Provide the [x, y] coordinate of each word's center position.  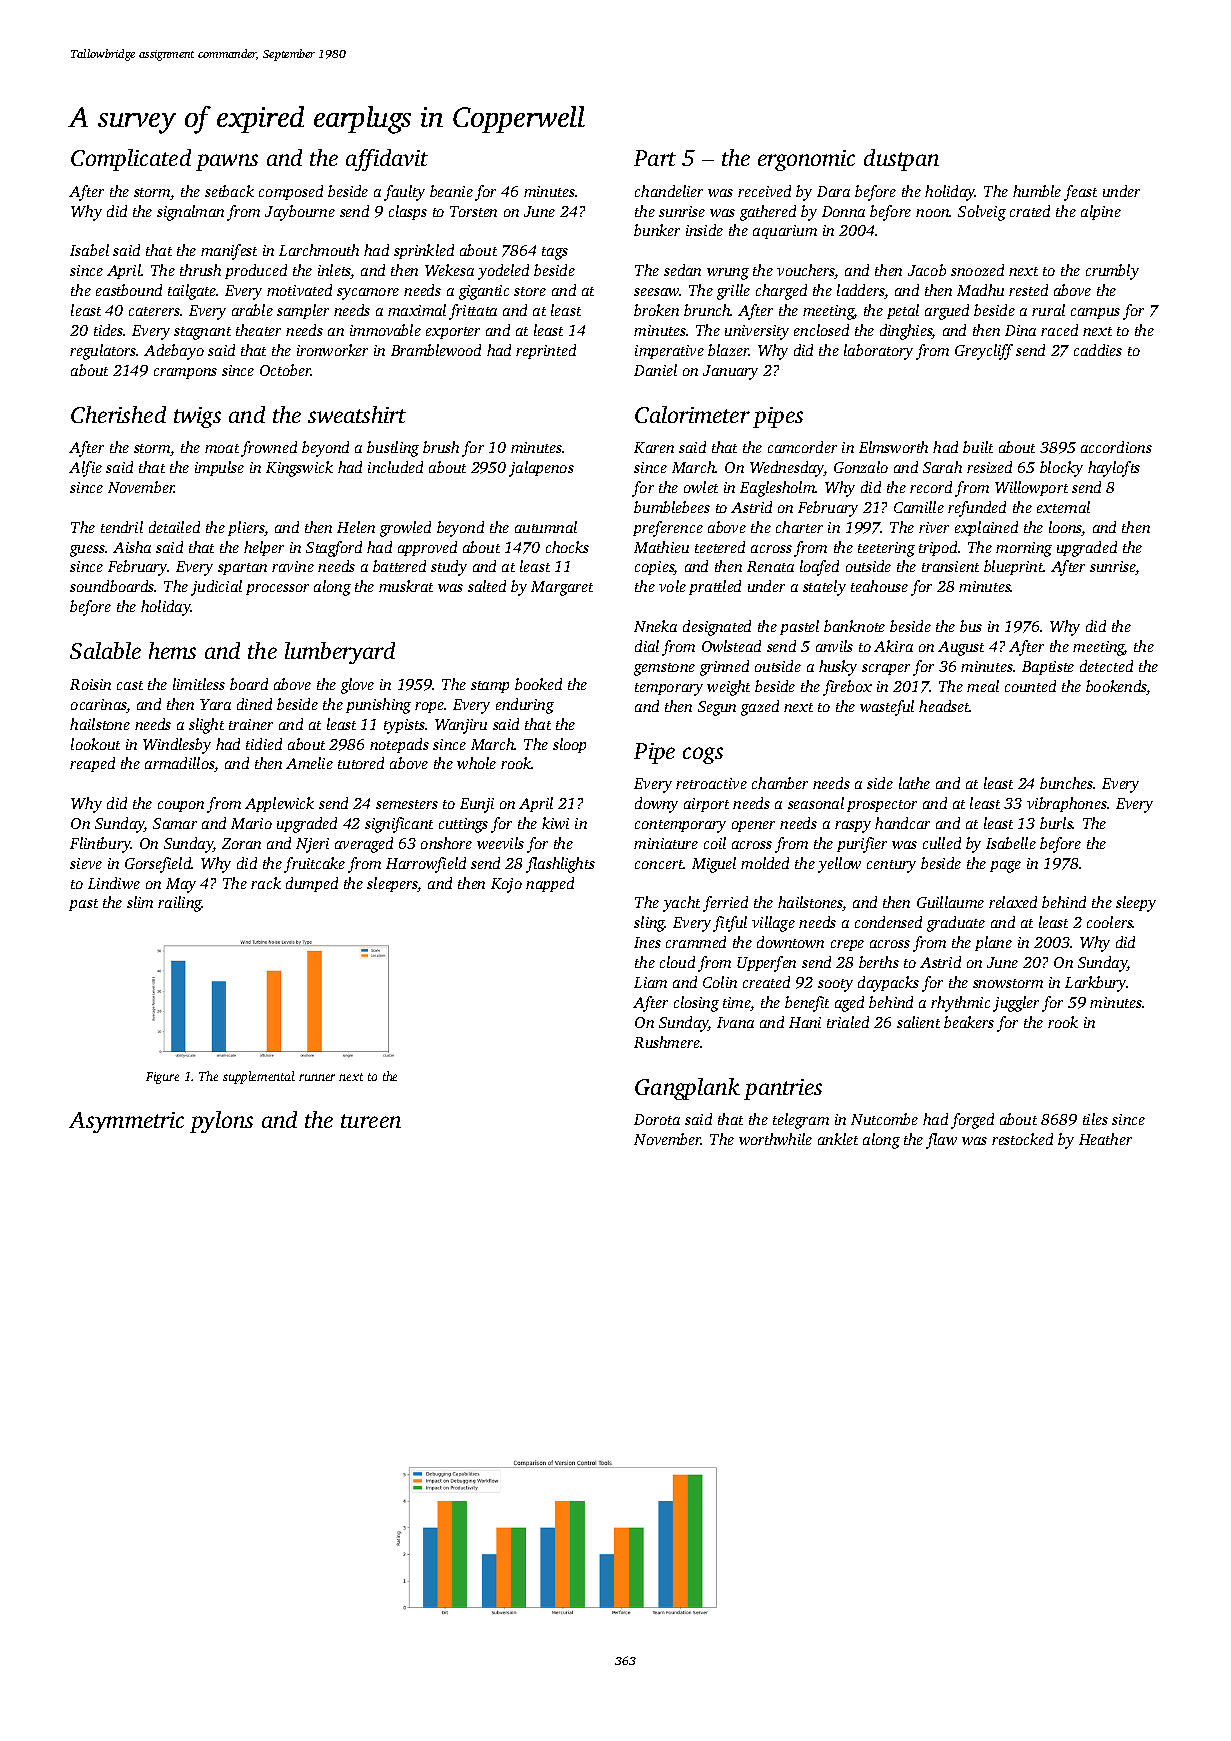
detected [1106, 666]
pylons [221, 1122]
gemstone [664, 669]
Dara [833, 191]
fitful [730, 924]
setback [229, 191]
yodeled [503, 272]
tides [109, 330]
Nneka [655, 626]
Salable [105, 650]
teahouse [879, 586]
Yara [215, 704]
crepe [847, 945]
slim [140, 902]
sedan [682, 270]
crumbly [1112, 272]
